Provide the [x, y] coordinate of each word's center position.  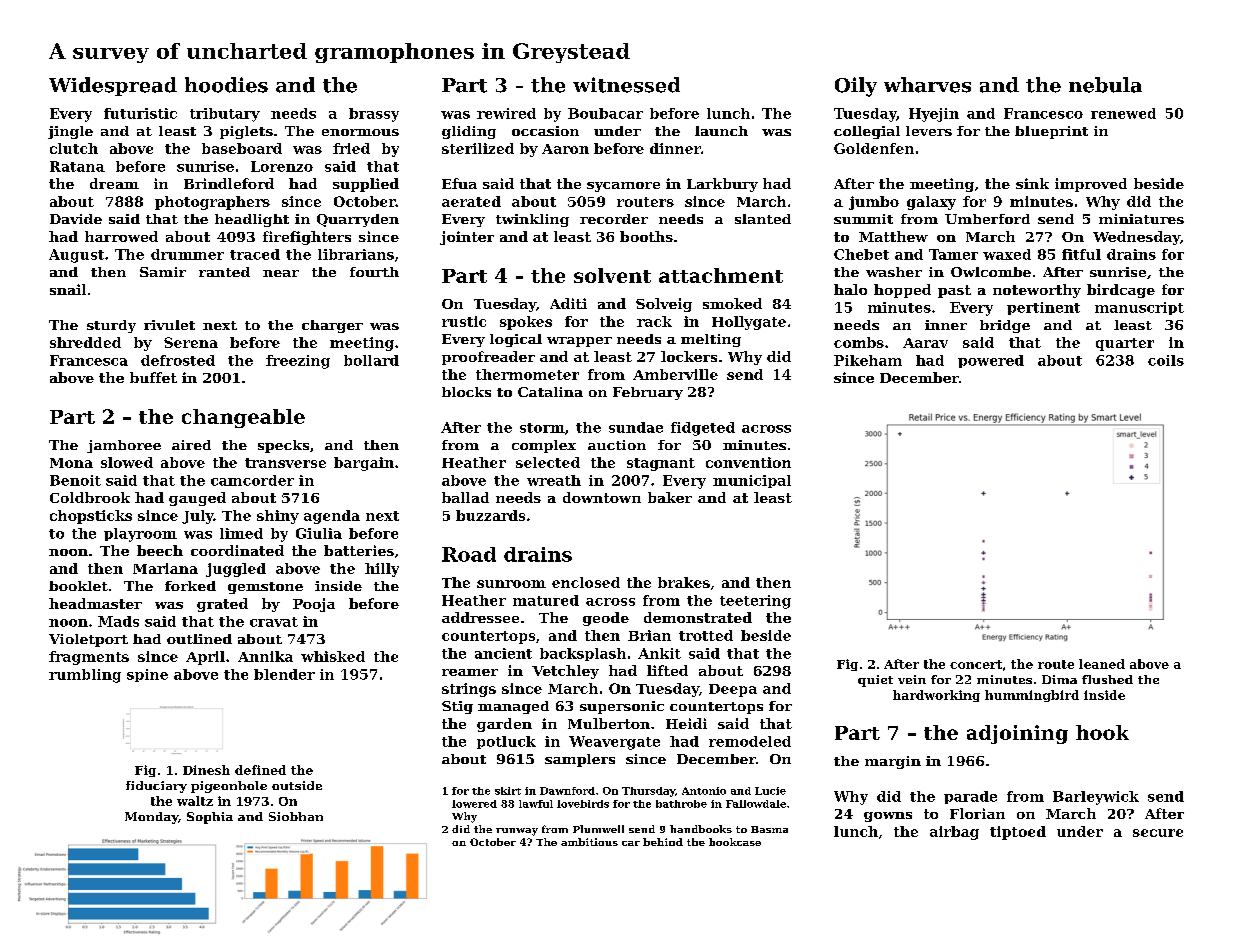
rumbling [85, 676]
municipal [752, 481]
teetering [755, 602]
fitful [1081, 254]
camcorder [252, 480]
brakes [684, 582]
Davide [76, 219]
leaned [1102, 664]
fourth [374, 272]
